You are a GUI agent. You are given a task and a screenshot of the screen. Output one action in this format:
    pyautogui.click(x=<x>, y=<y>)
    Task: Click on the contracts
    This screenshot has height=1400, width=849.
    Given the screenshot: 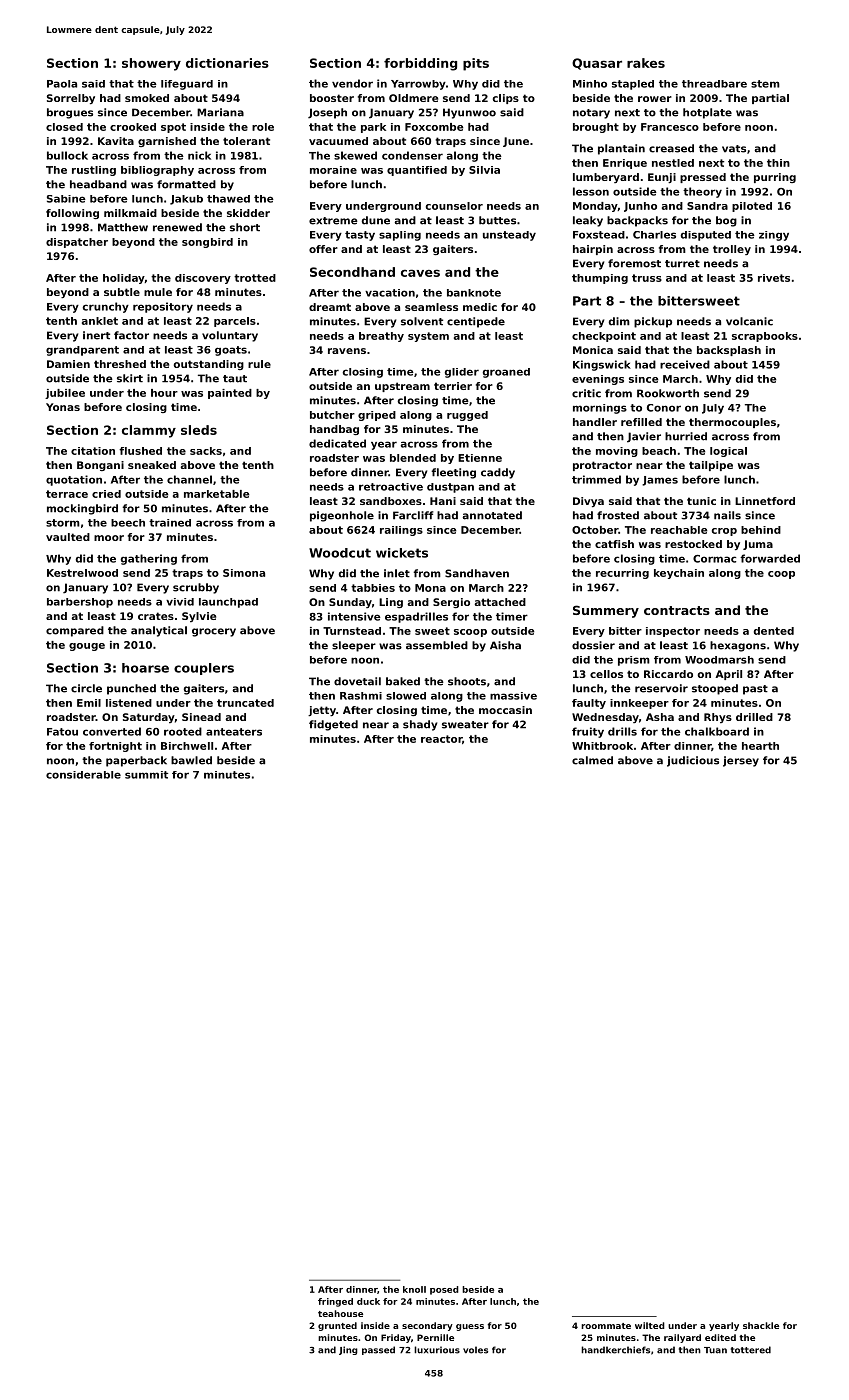 What is the action you would take?
    pyautogui.click(x=677, y=610)
